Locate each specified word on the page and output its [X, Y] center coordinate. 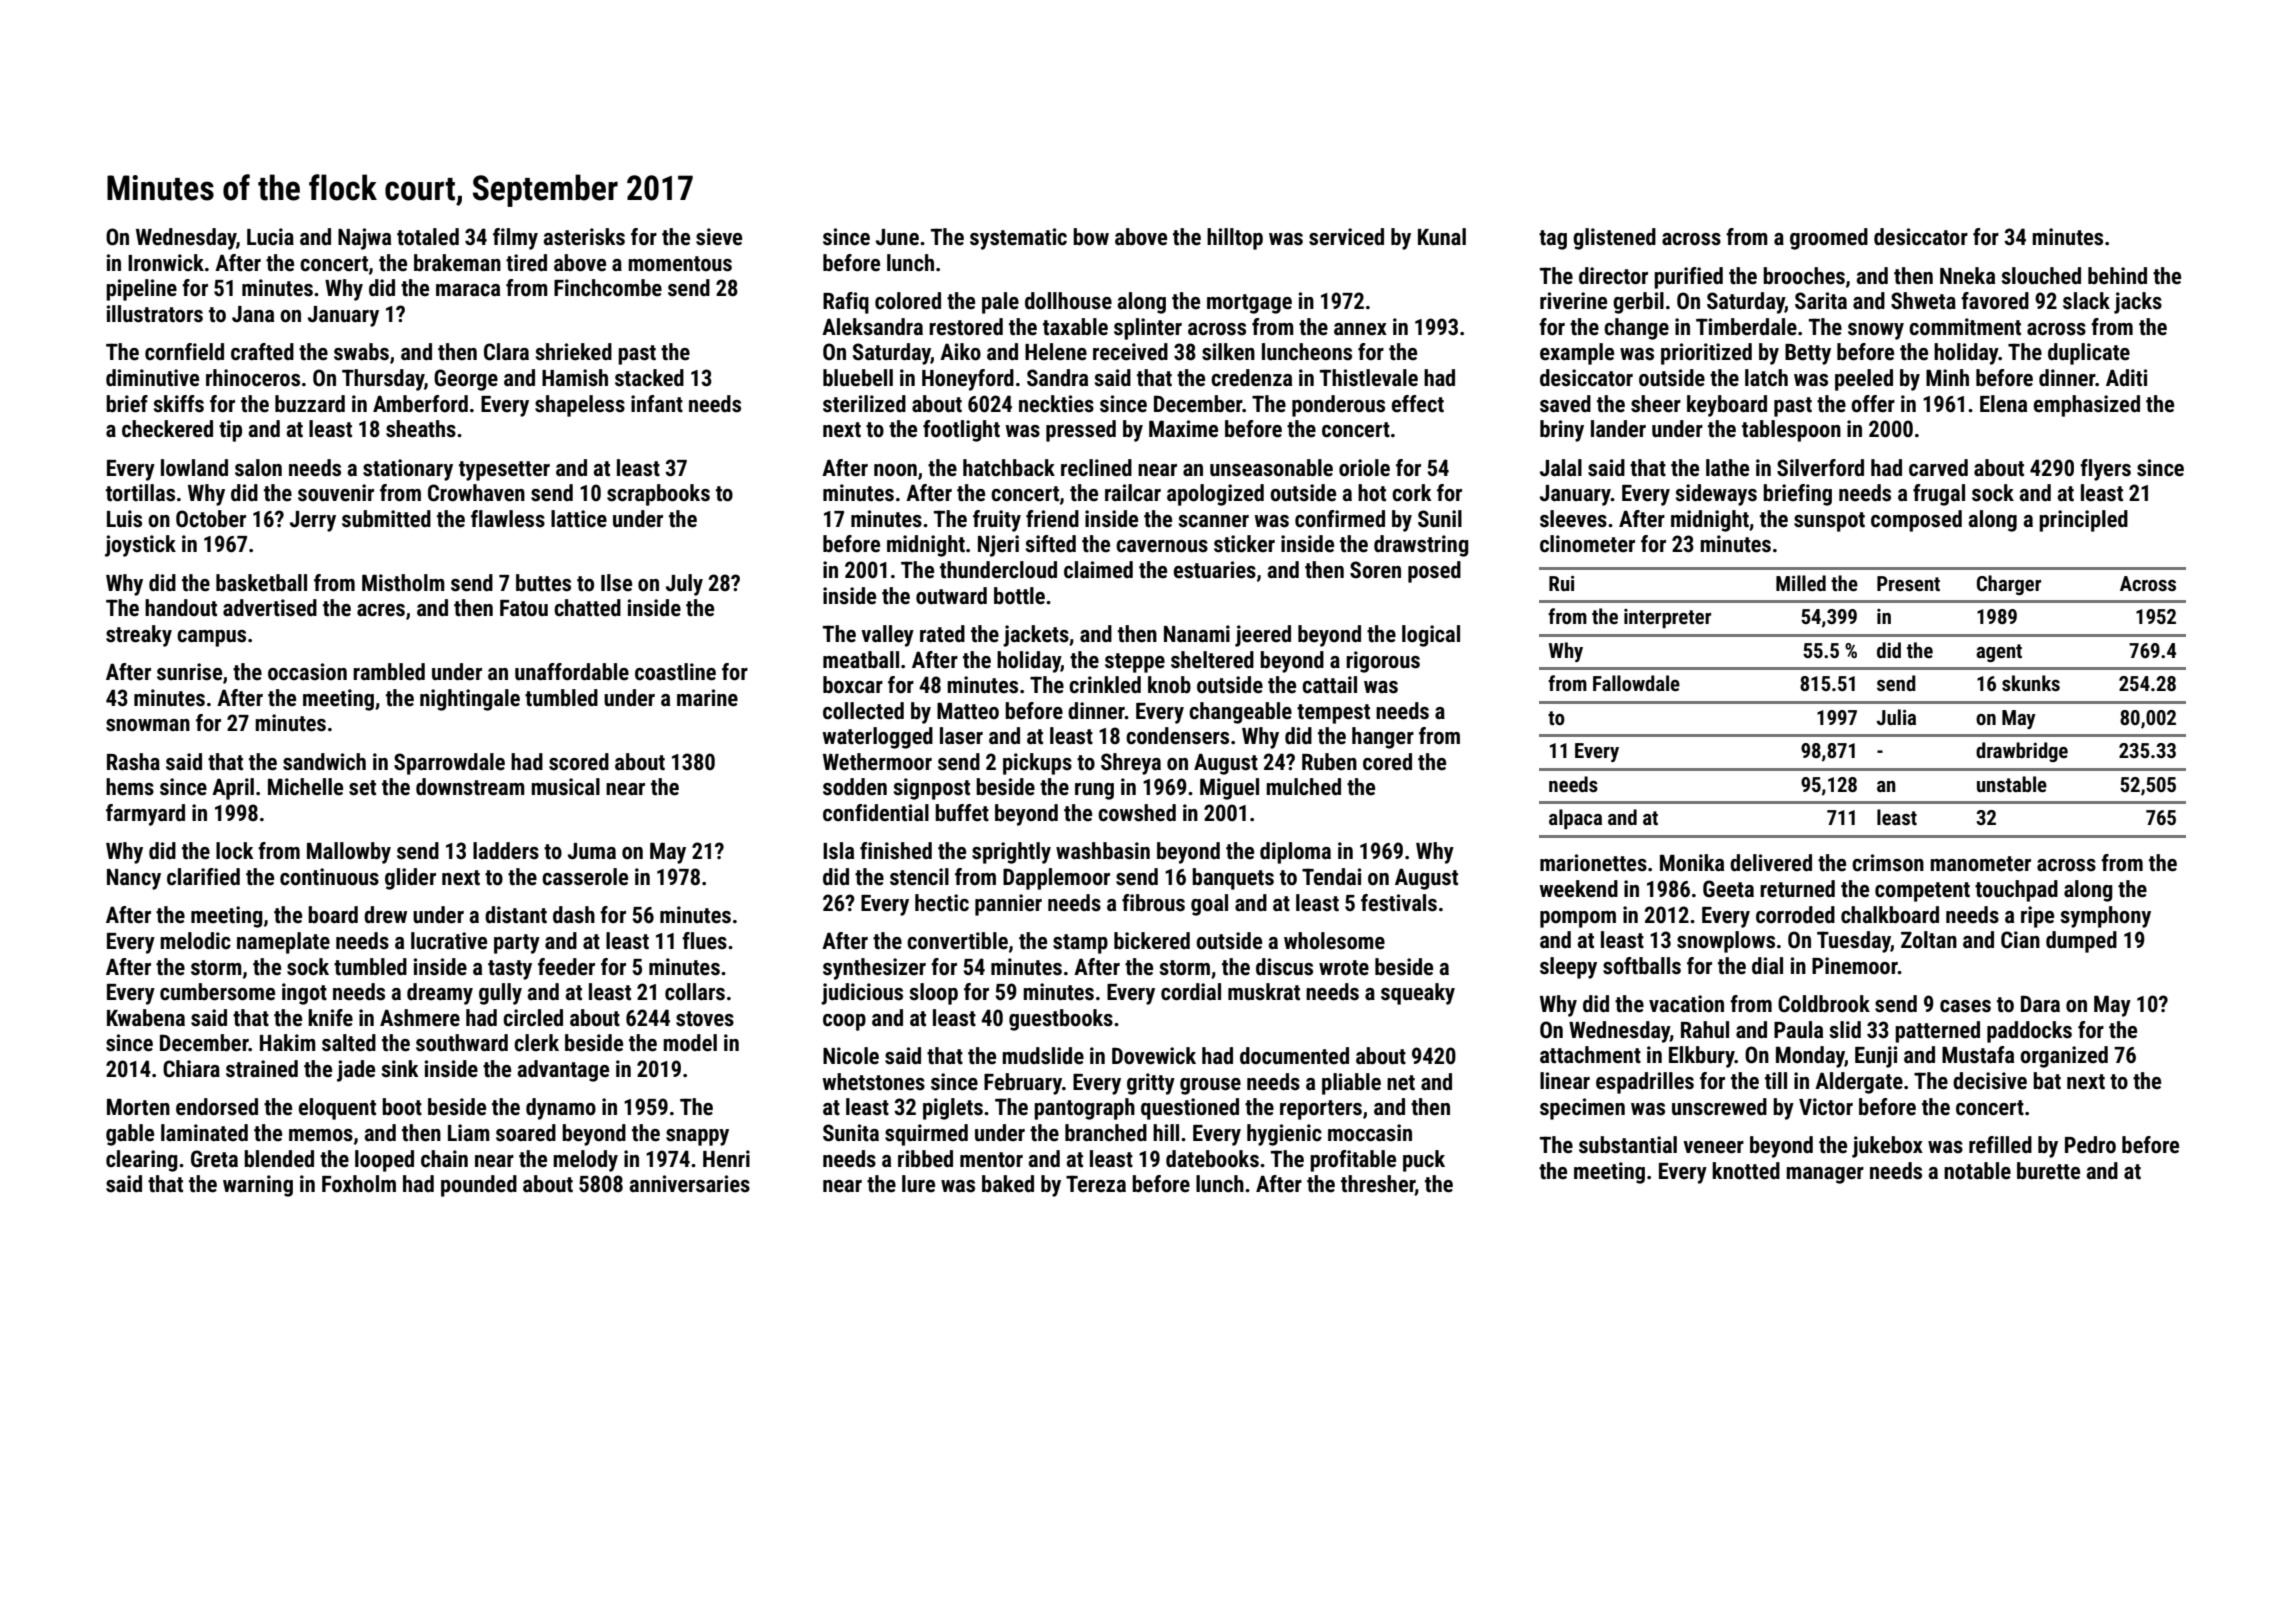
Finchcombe [608, 288]
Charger [2009, 585]
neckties [1056, 404]
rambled [389, 672]
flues [704, 941]
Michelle [305, 787]
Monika [1692, 863]
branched [1106, 1133]
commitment [1965, 327]
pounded [479, 1186]
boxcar [853, 685]
